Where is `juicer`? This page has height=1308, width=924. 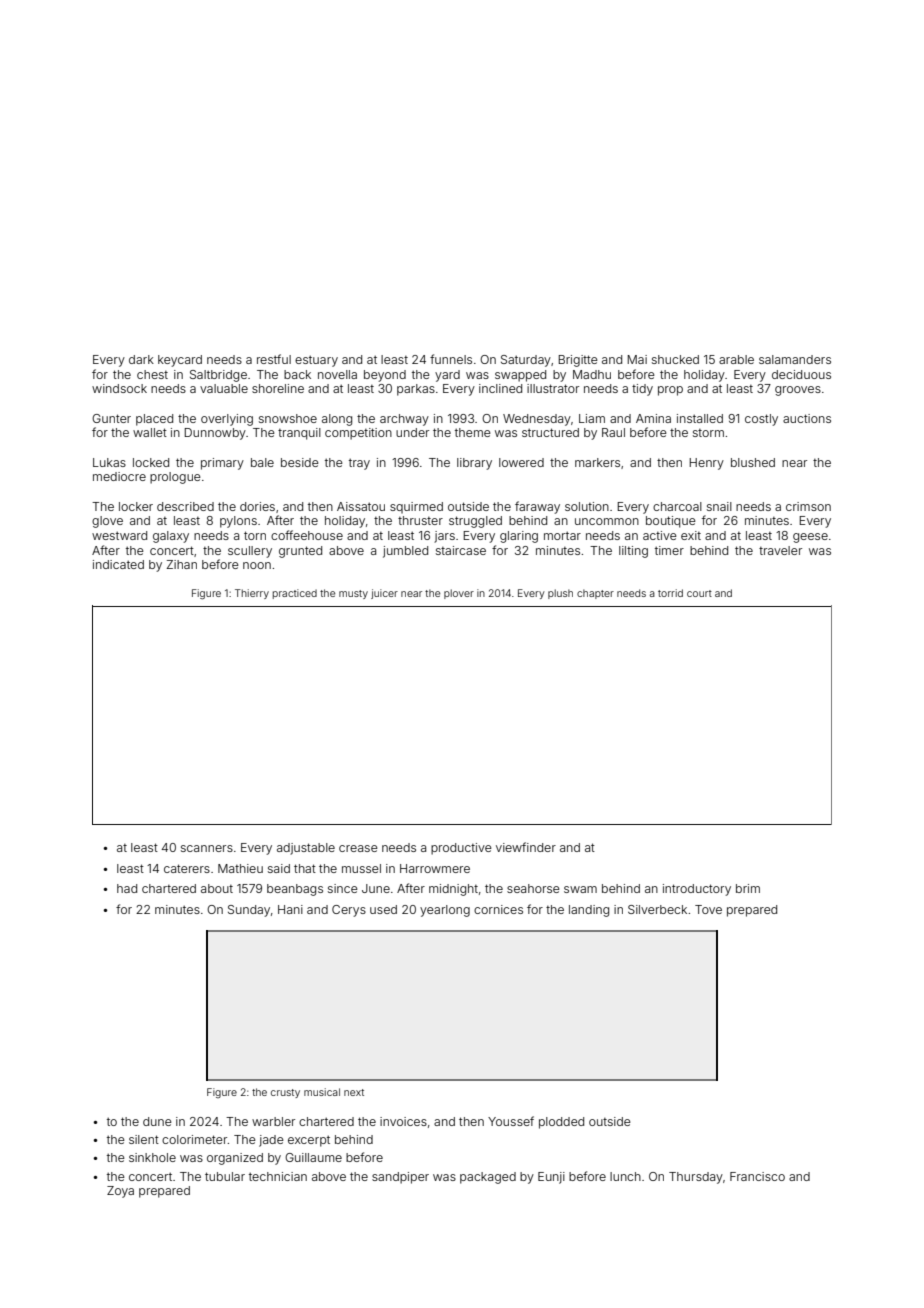
juicer is located at coordinates (384, 594).
